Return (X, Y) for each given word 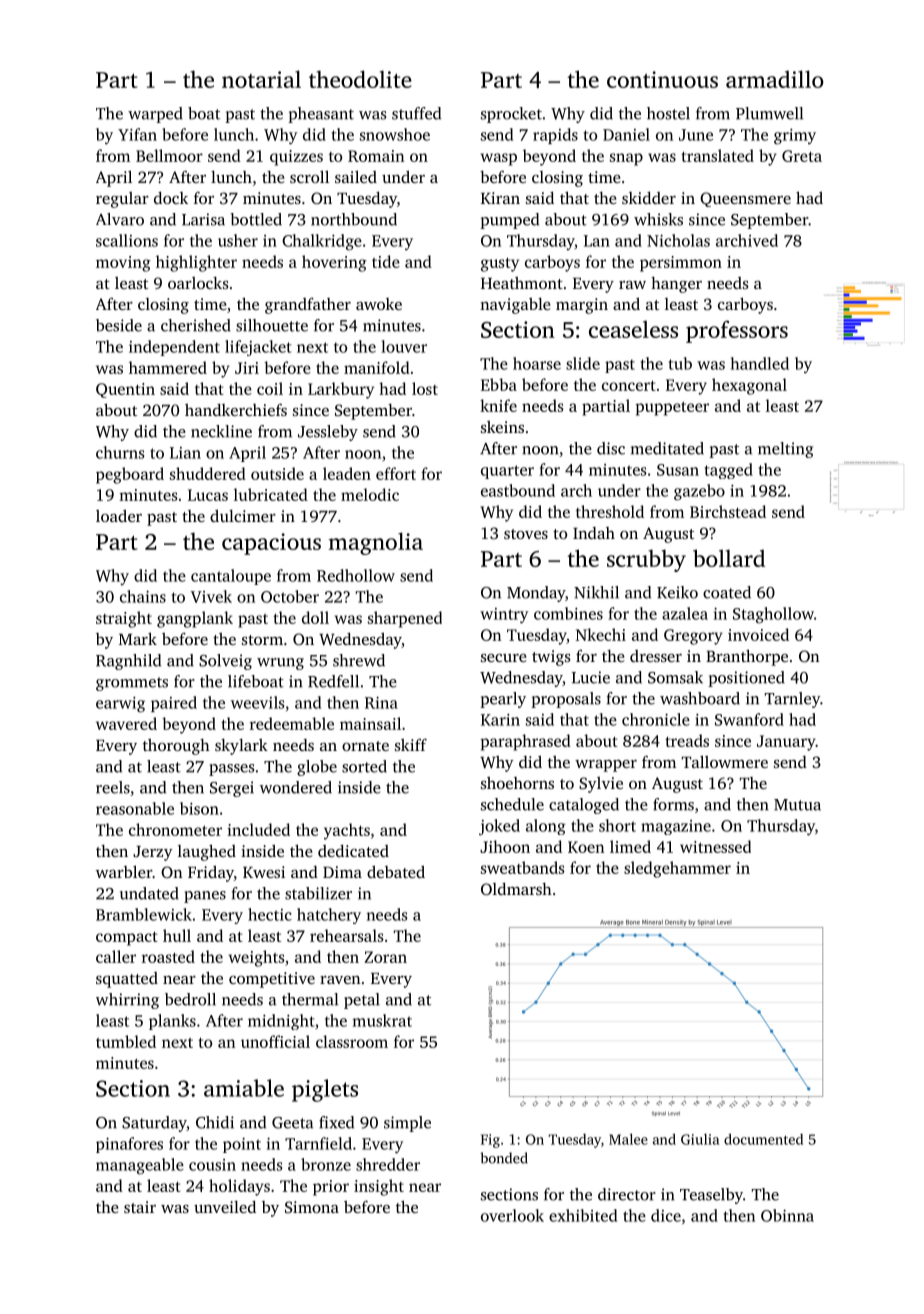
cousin (212, 1165)
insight (379, 1187)
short (617, 825)
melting (785, 450)
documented (763, 1139)
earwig (120, 705)
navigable (515, 306)
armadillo (775, 79)
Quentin (125, 390)
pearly (503, 700)
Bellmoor (169, 155)
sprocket (511, 115)
